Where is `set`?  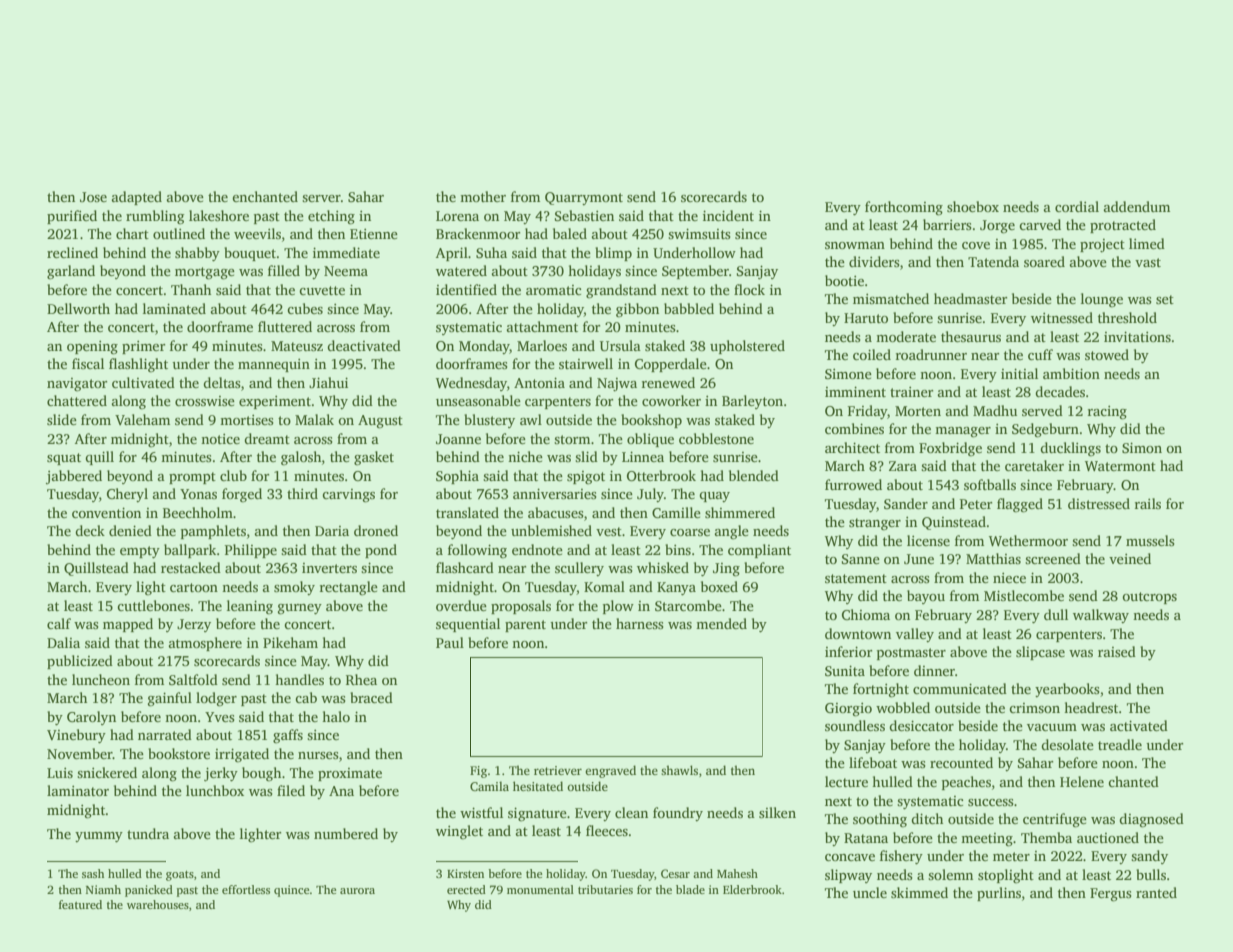
set is located at coordinates (1165, 299).
